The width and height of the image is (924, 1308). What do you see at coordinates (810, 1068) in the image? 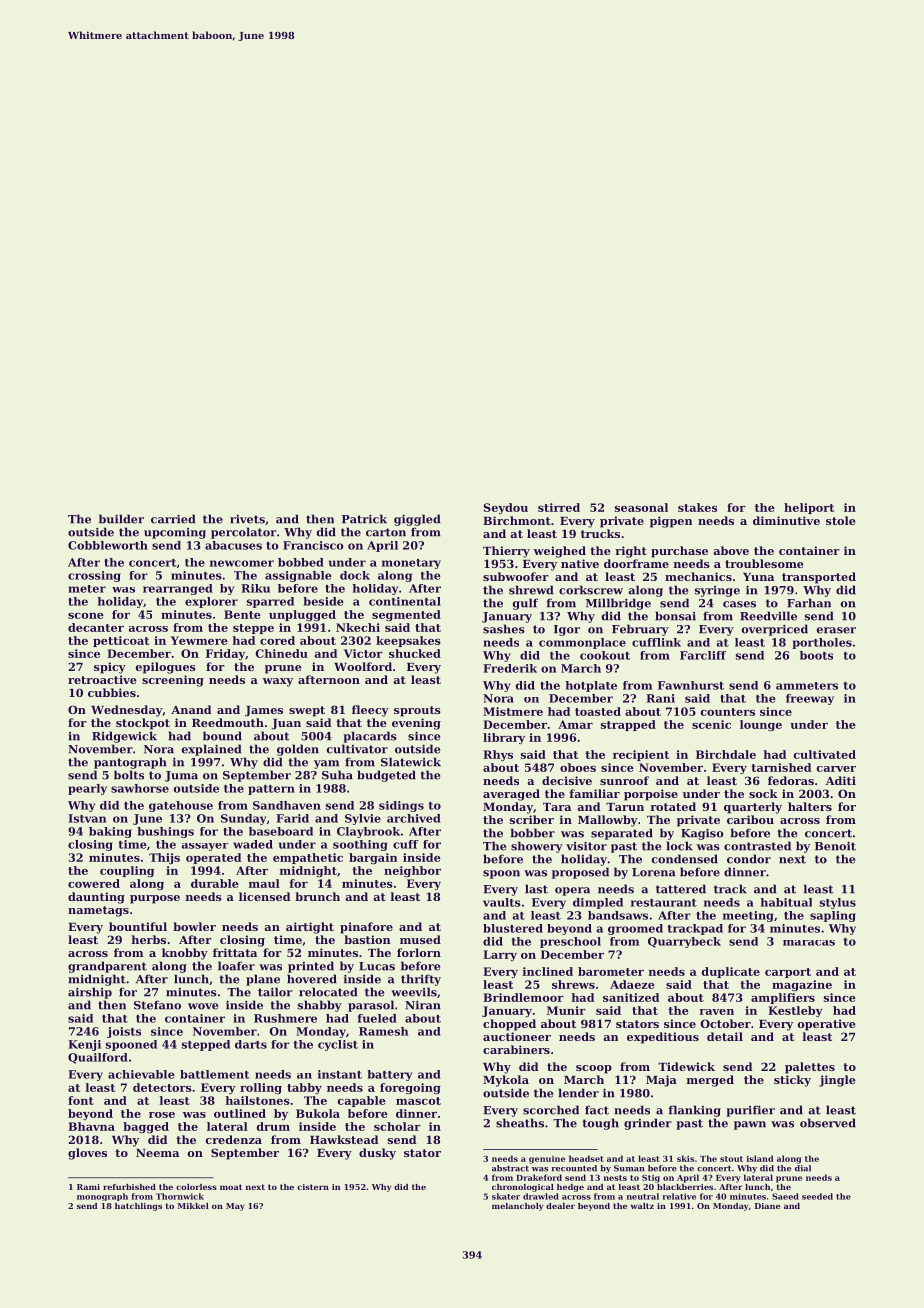
I see `palettes` at bounding box center [810, 1068].
